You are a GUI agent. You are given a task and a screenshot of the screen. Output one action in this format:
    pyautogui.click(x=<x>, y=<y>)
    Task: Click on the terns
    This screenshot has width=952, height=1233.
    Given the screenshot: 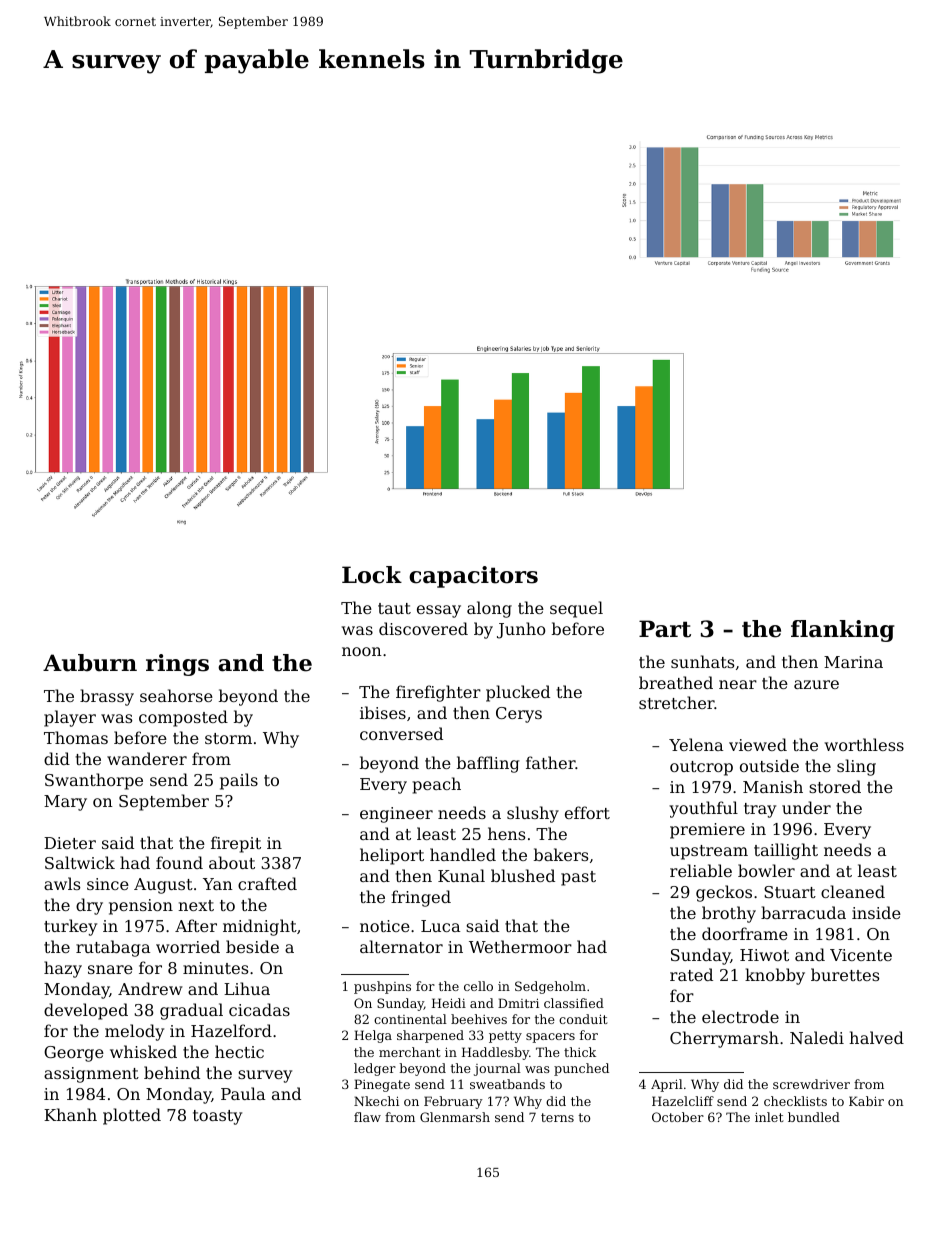 What is the action you would take?
    pyautogui.click(x=557, y=1117)
